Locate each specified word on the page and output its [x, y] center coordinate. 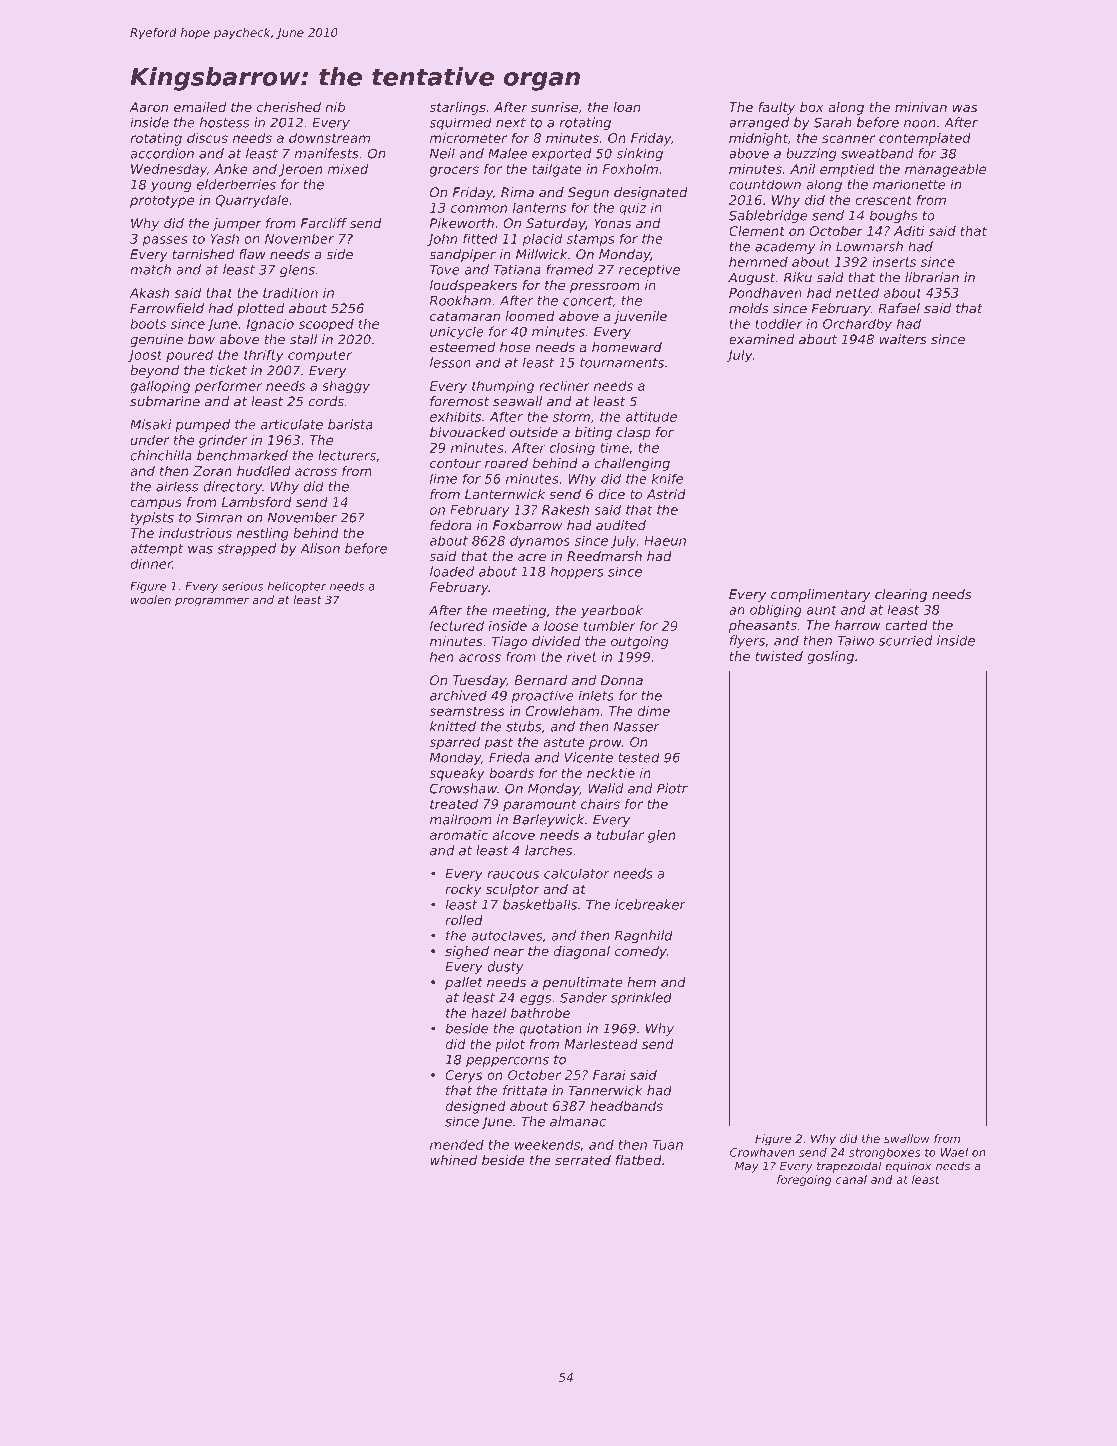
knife [667, 478]
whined [453, 1160]
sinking [640, 154]
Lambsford [257, 502]
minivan [921, 107]
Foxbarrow [527, 525]
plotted [260, 309]
